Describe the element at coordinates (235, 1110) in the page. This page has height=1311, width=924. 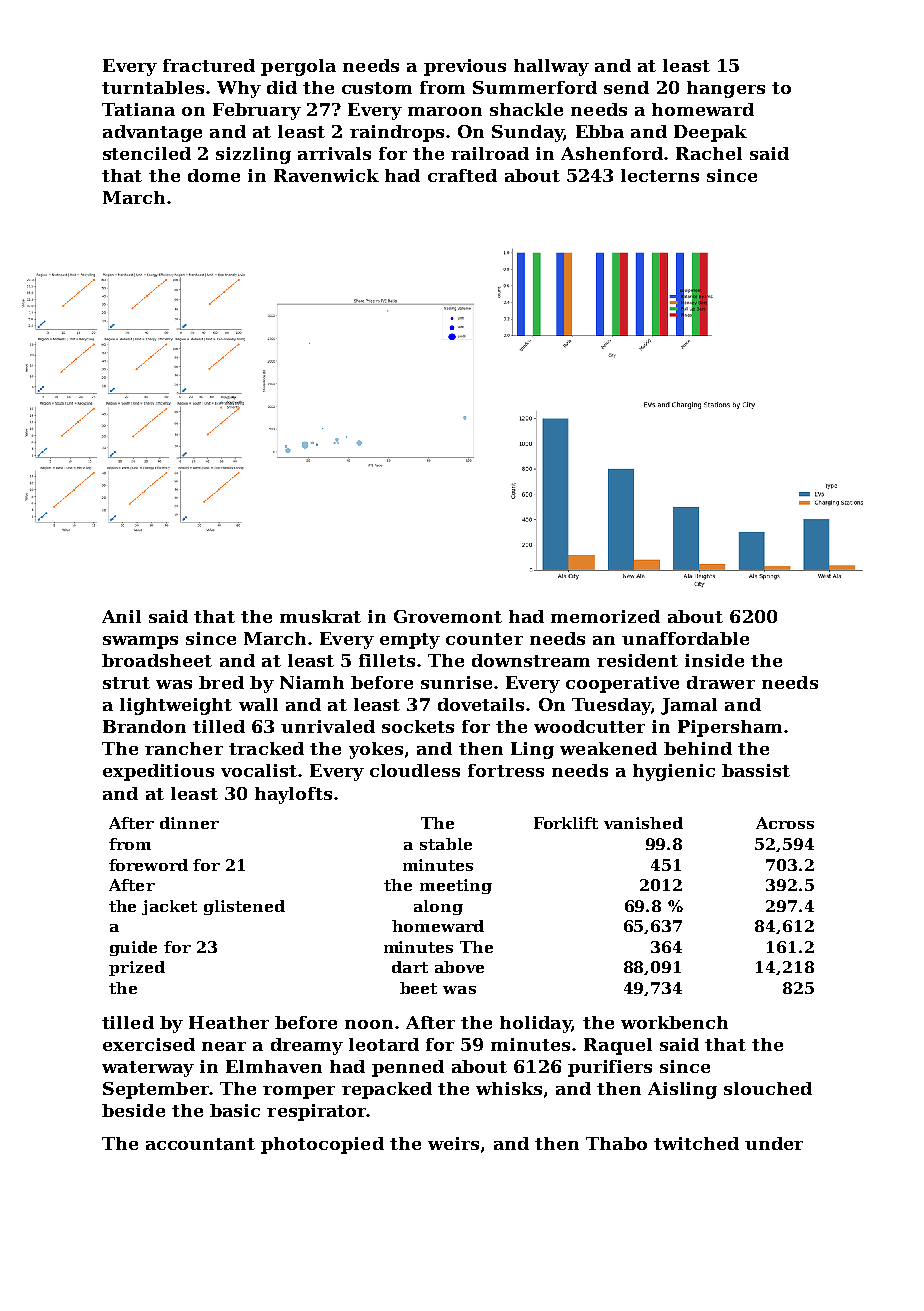
I see `basic` at that location.
